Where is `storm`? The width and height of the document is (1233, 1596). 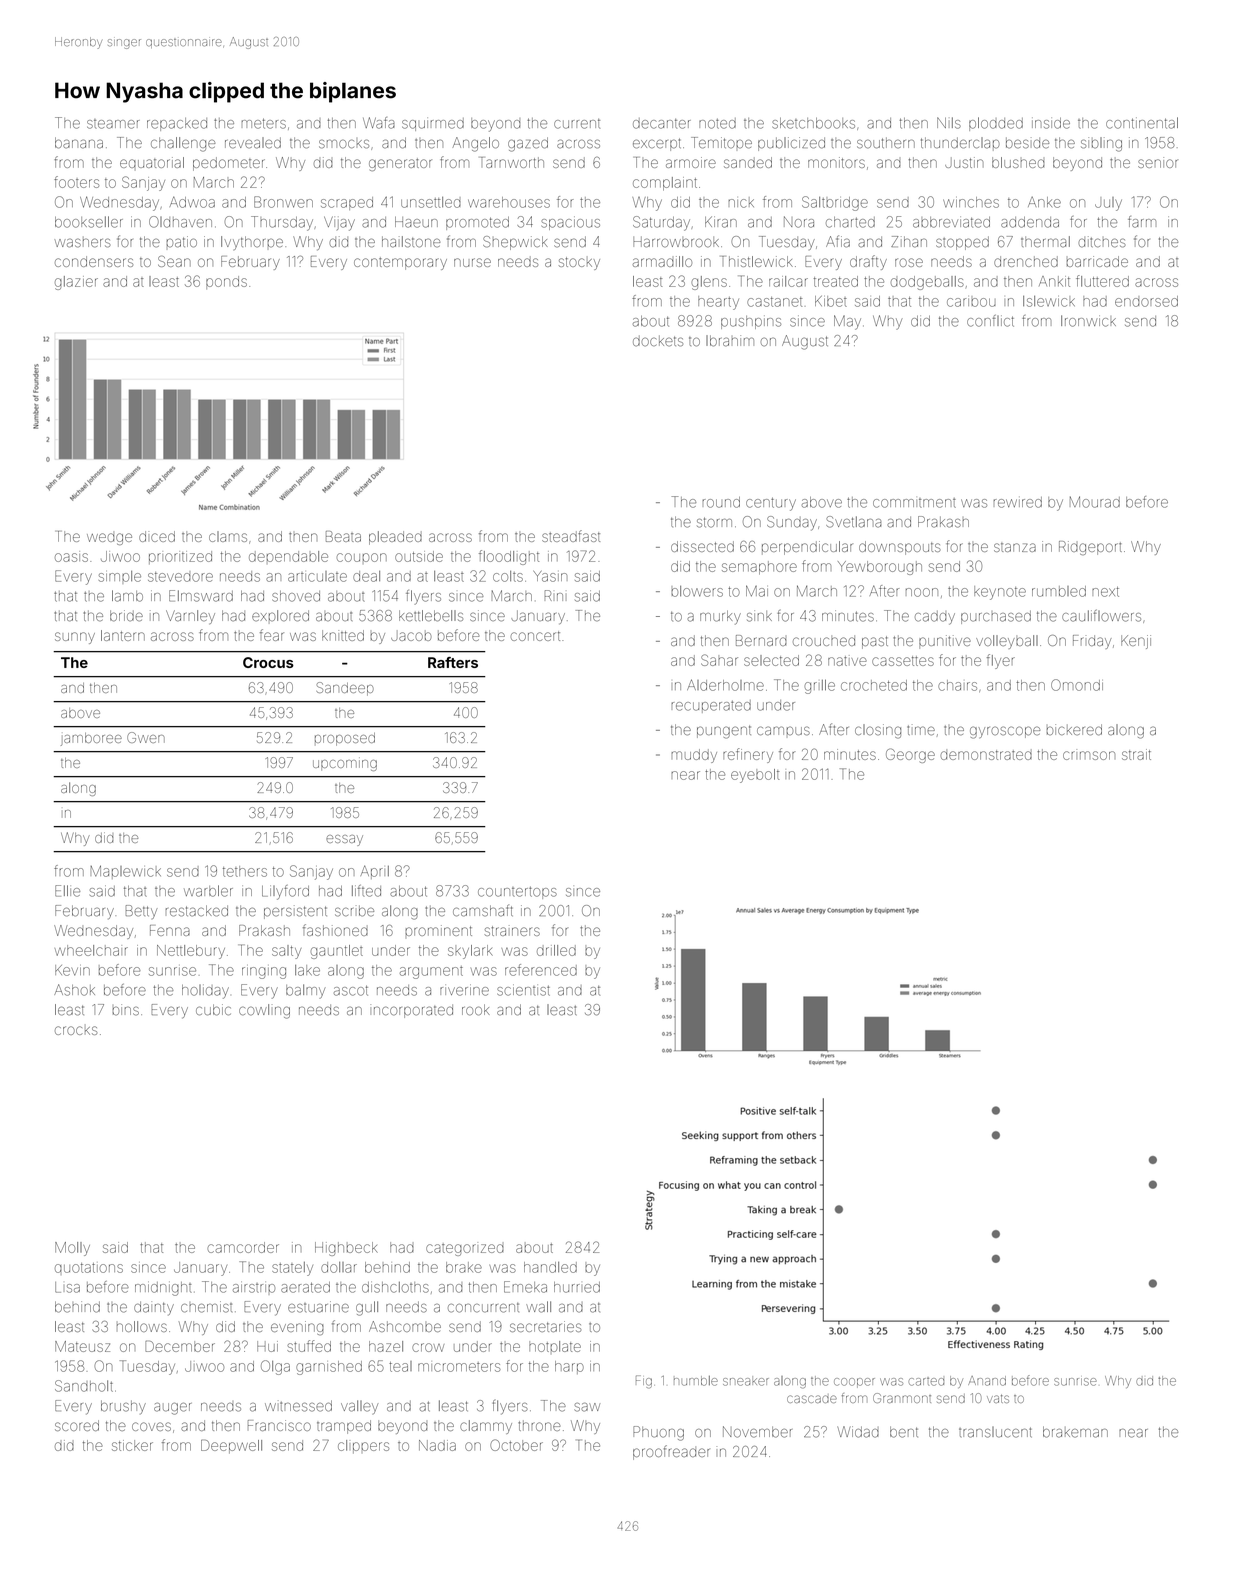 storm is located at coordinates (714, 522).
